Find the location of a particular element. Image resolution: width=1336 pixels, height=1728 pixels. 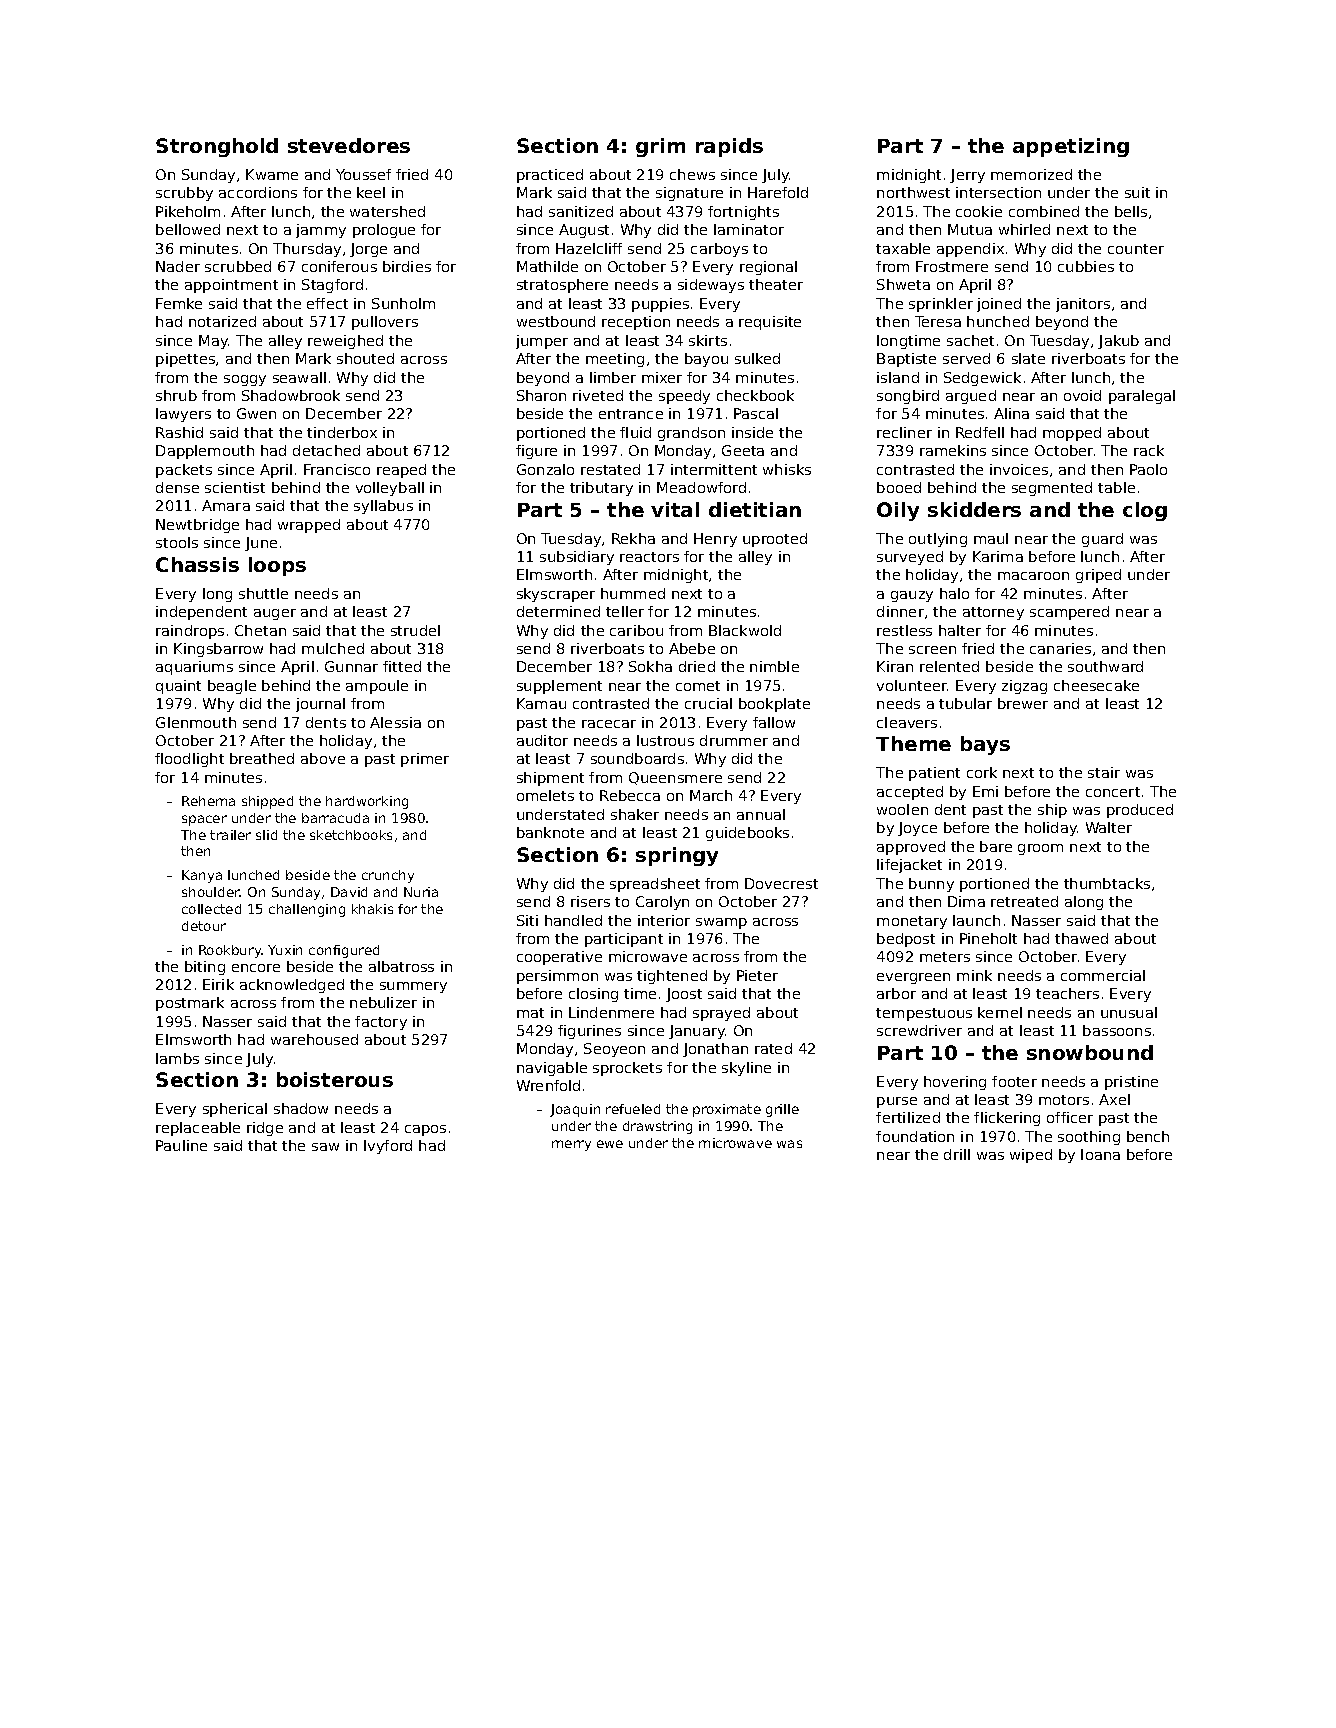

accordions is located at coordinates (258, 192).
